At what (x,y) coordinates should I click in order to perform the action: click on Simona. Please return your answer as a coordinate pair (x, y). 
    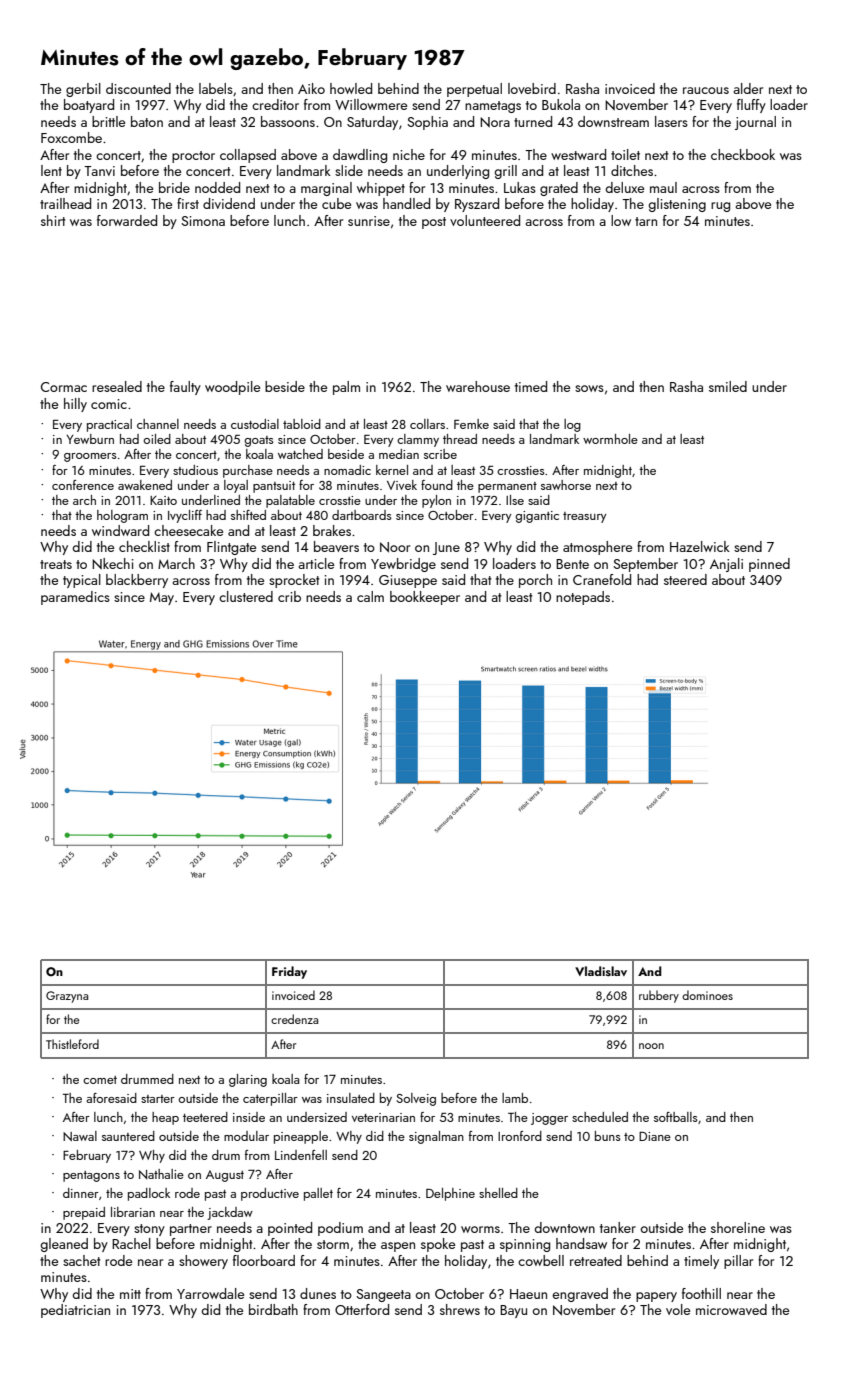
    Looking at the image, I should click on (203, 221).
